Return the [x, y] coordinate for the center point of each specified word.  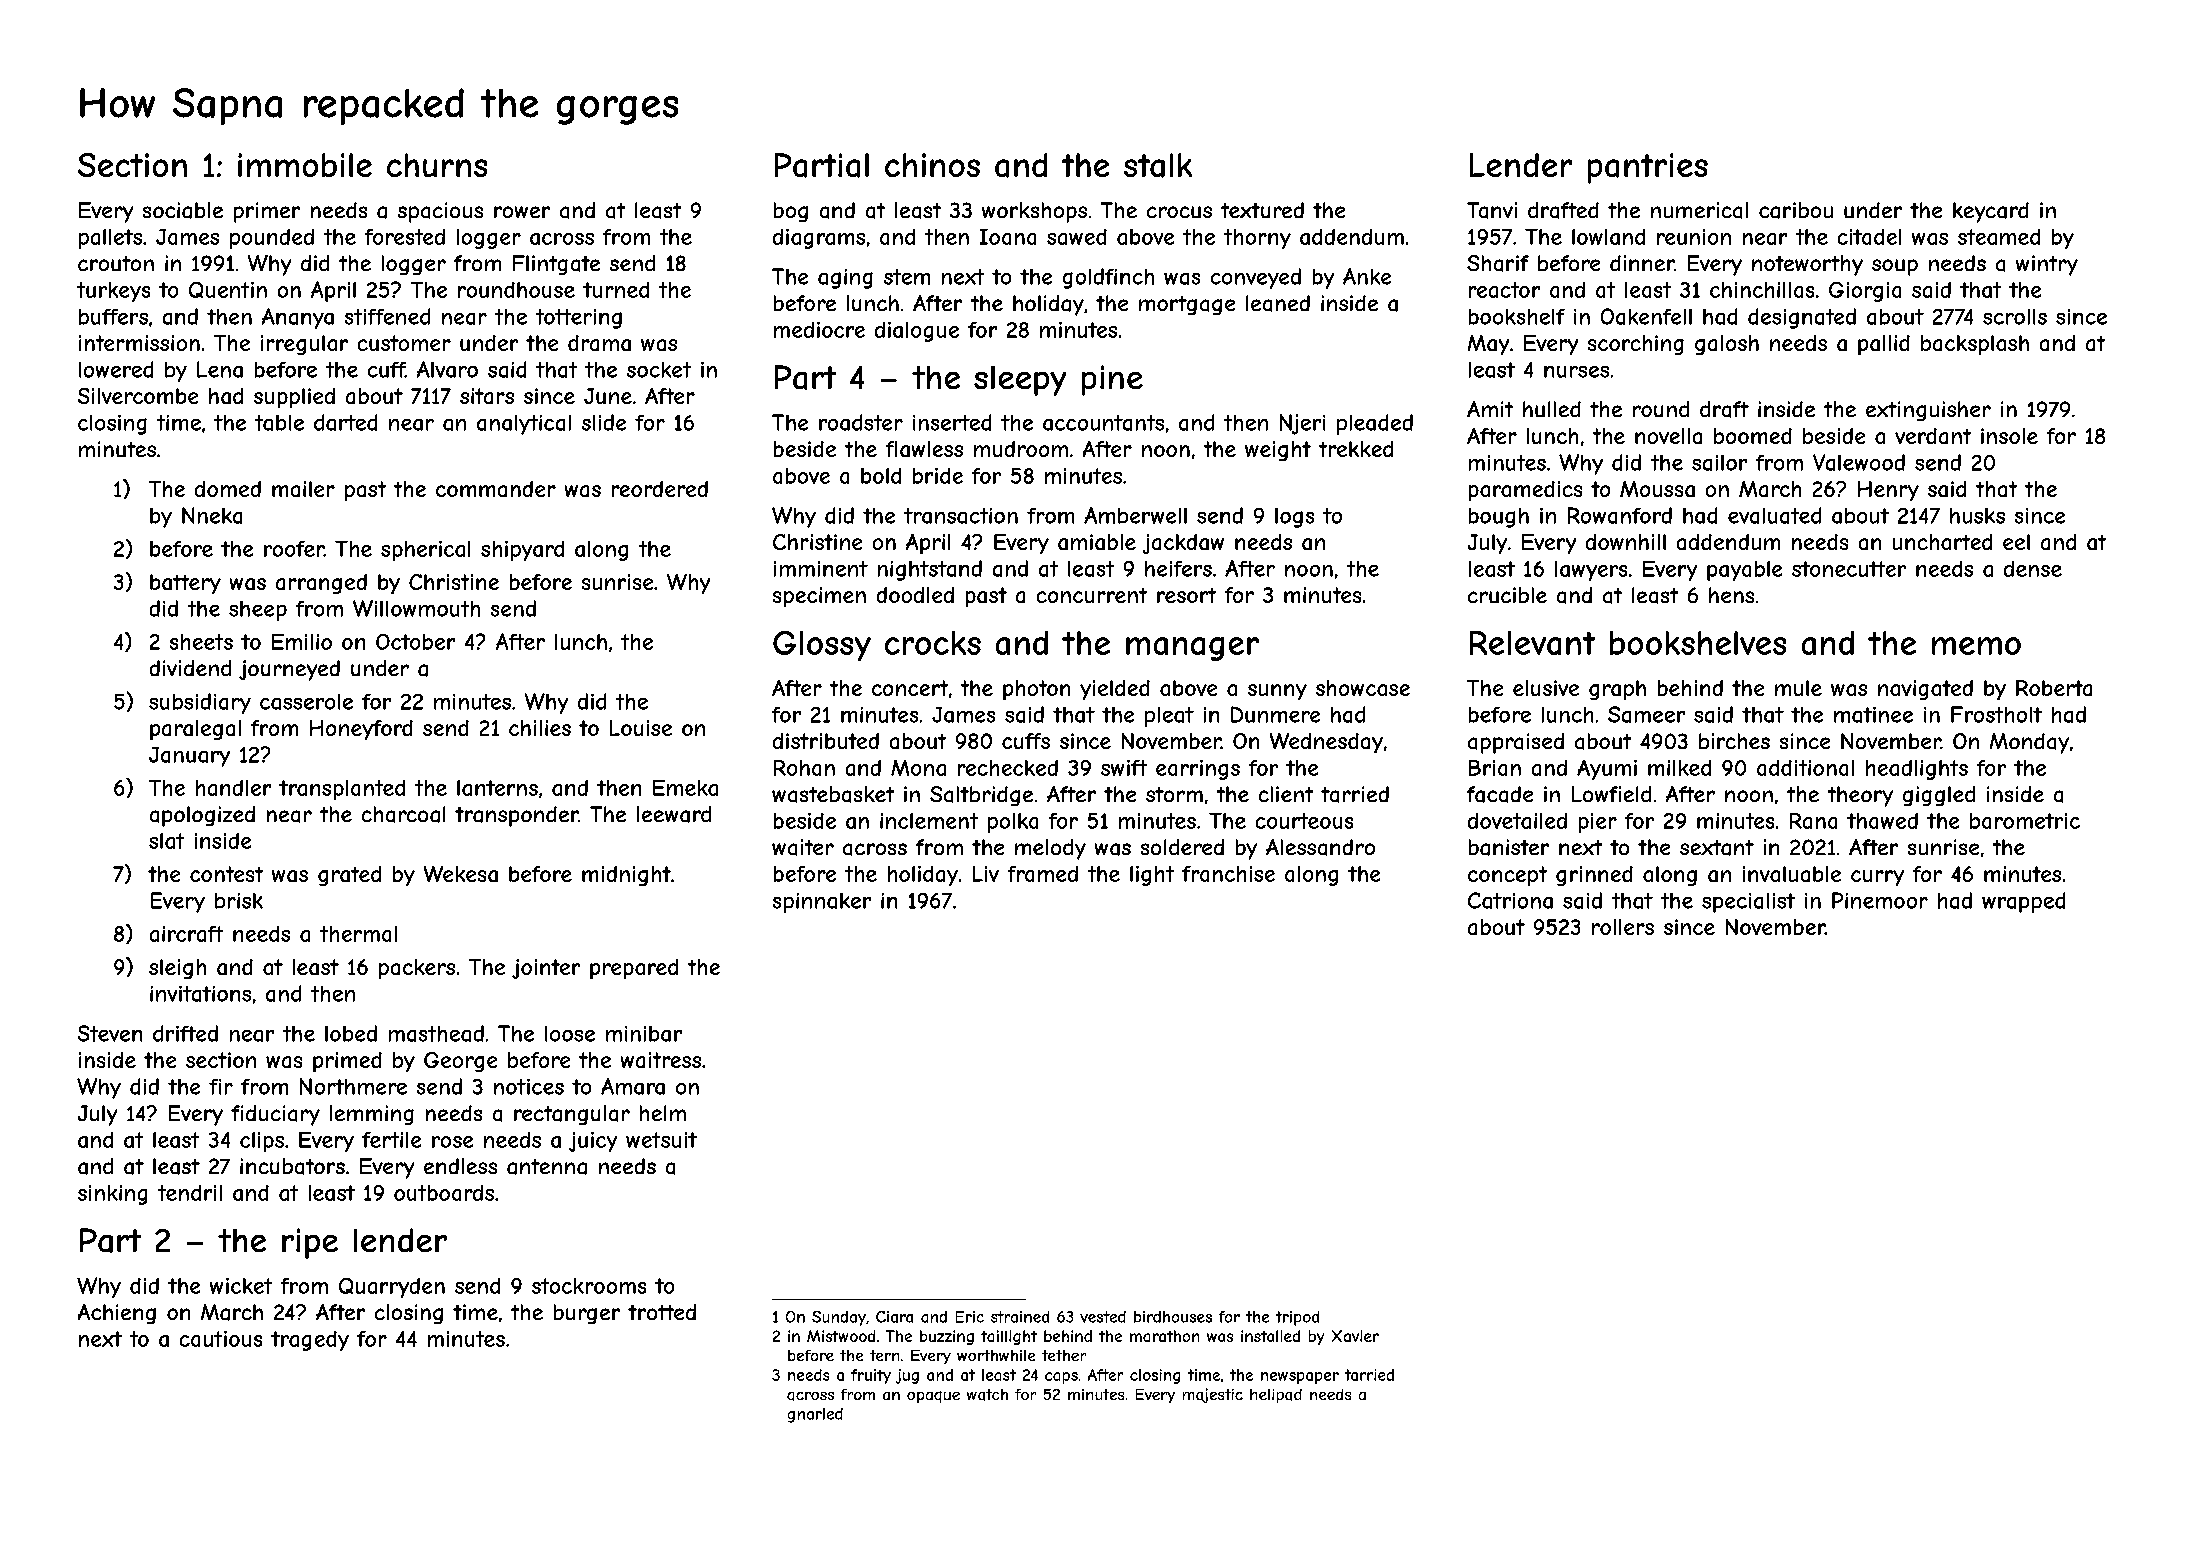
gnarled [815, 1415]
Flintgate [556, 265]
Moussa [1657, 489]
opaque [933, 1397]
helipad [1276, 1396]
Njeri [1302, 424]
